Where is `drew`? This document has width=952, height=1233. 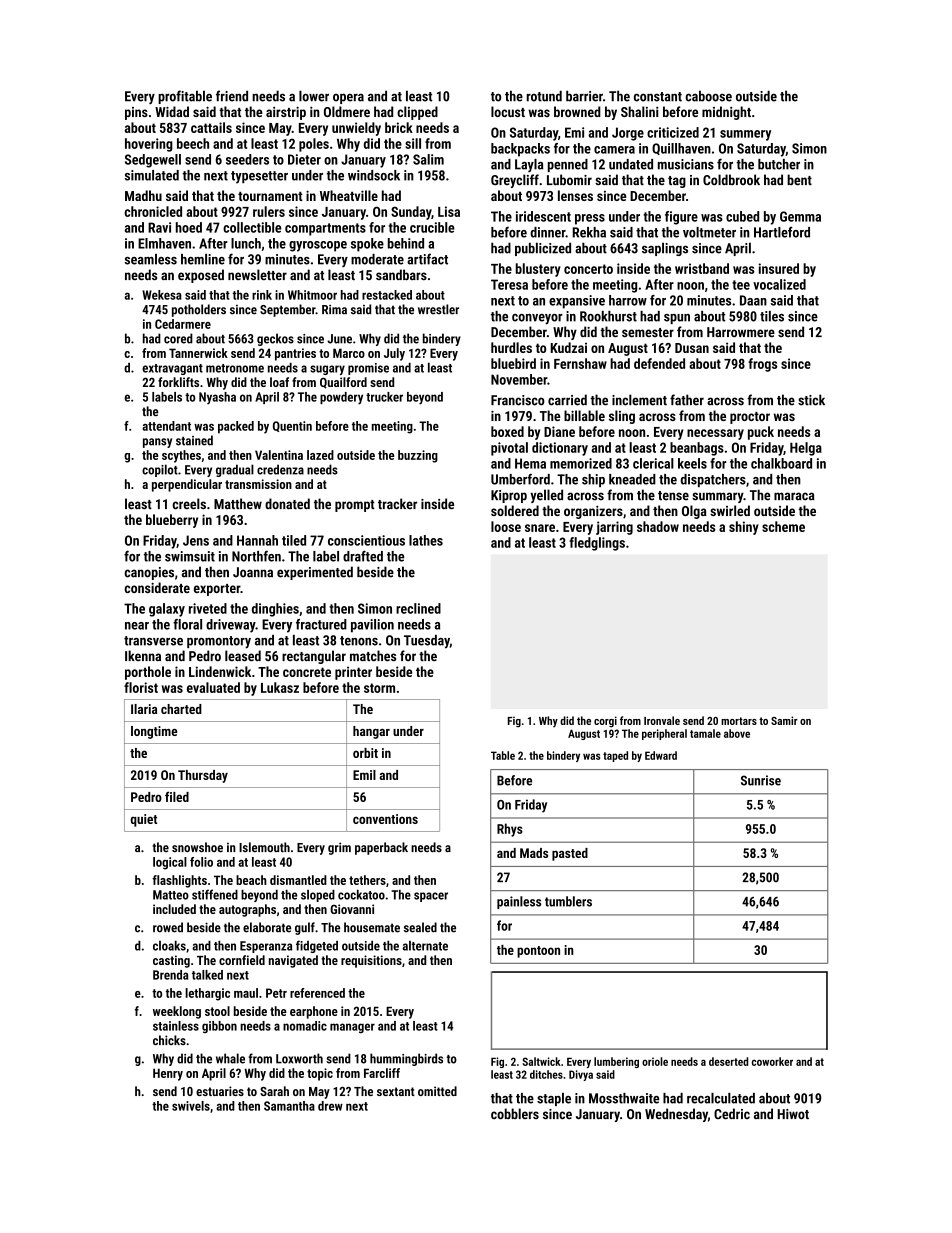
drew is located at coordinates (330, 1106).
